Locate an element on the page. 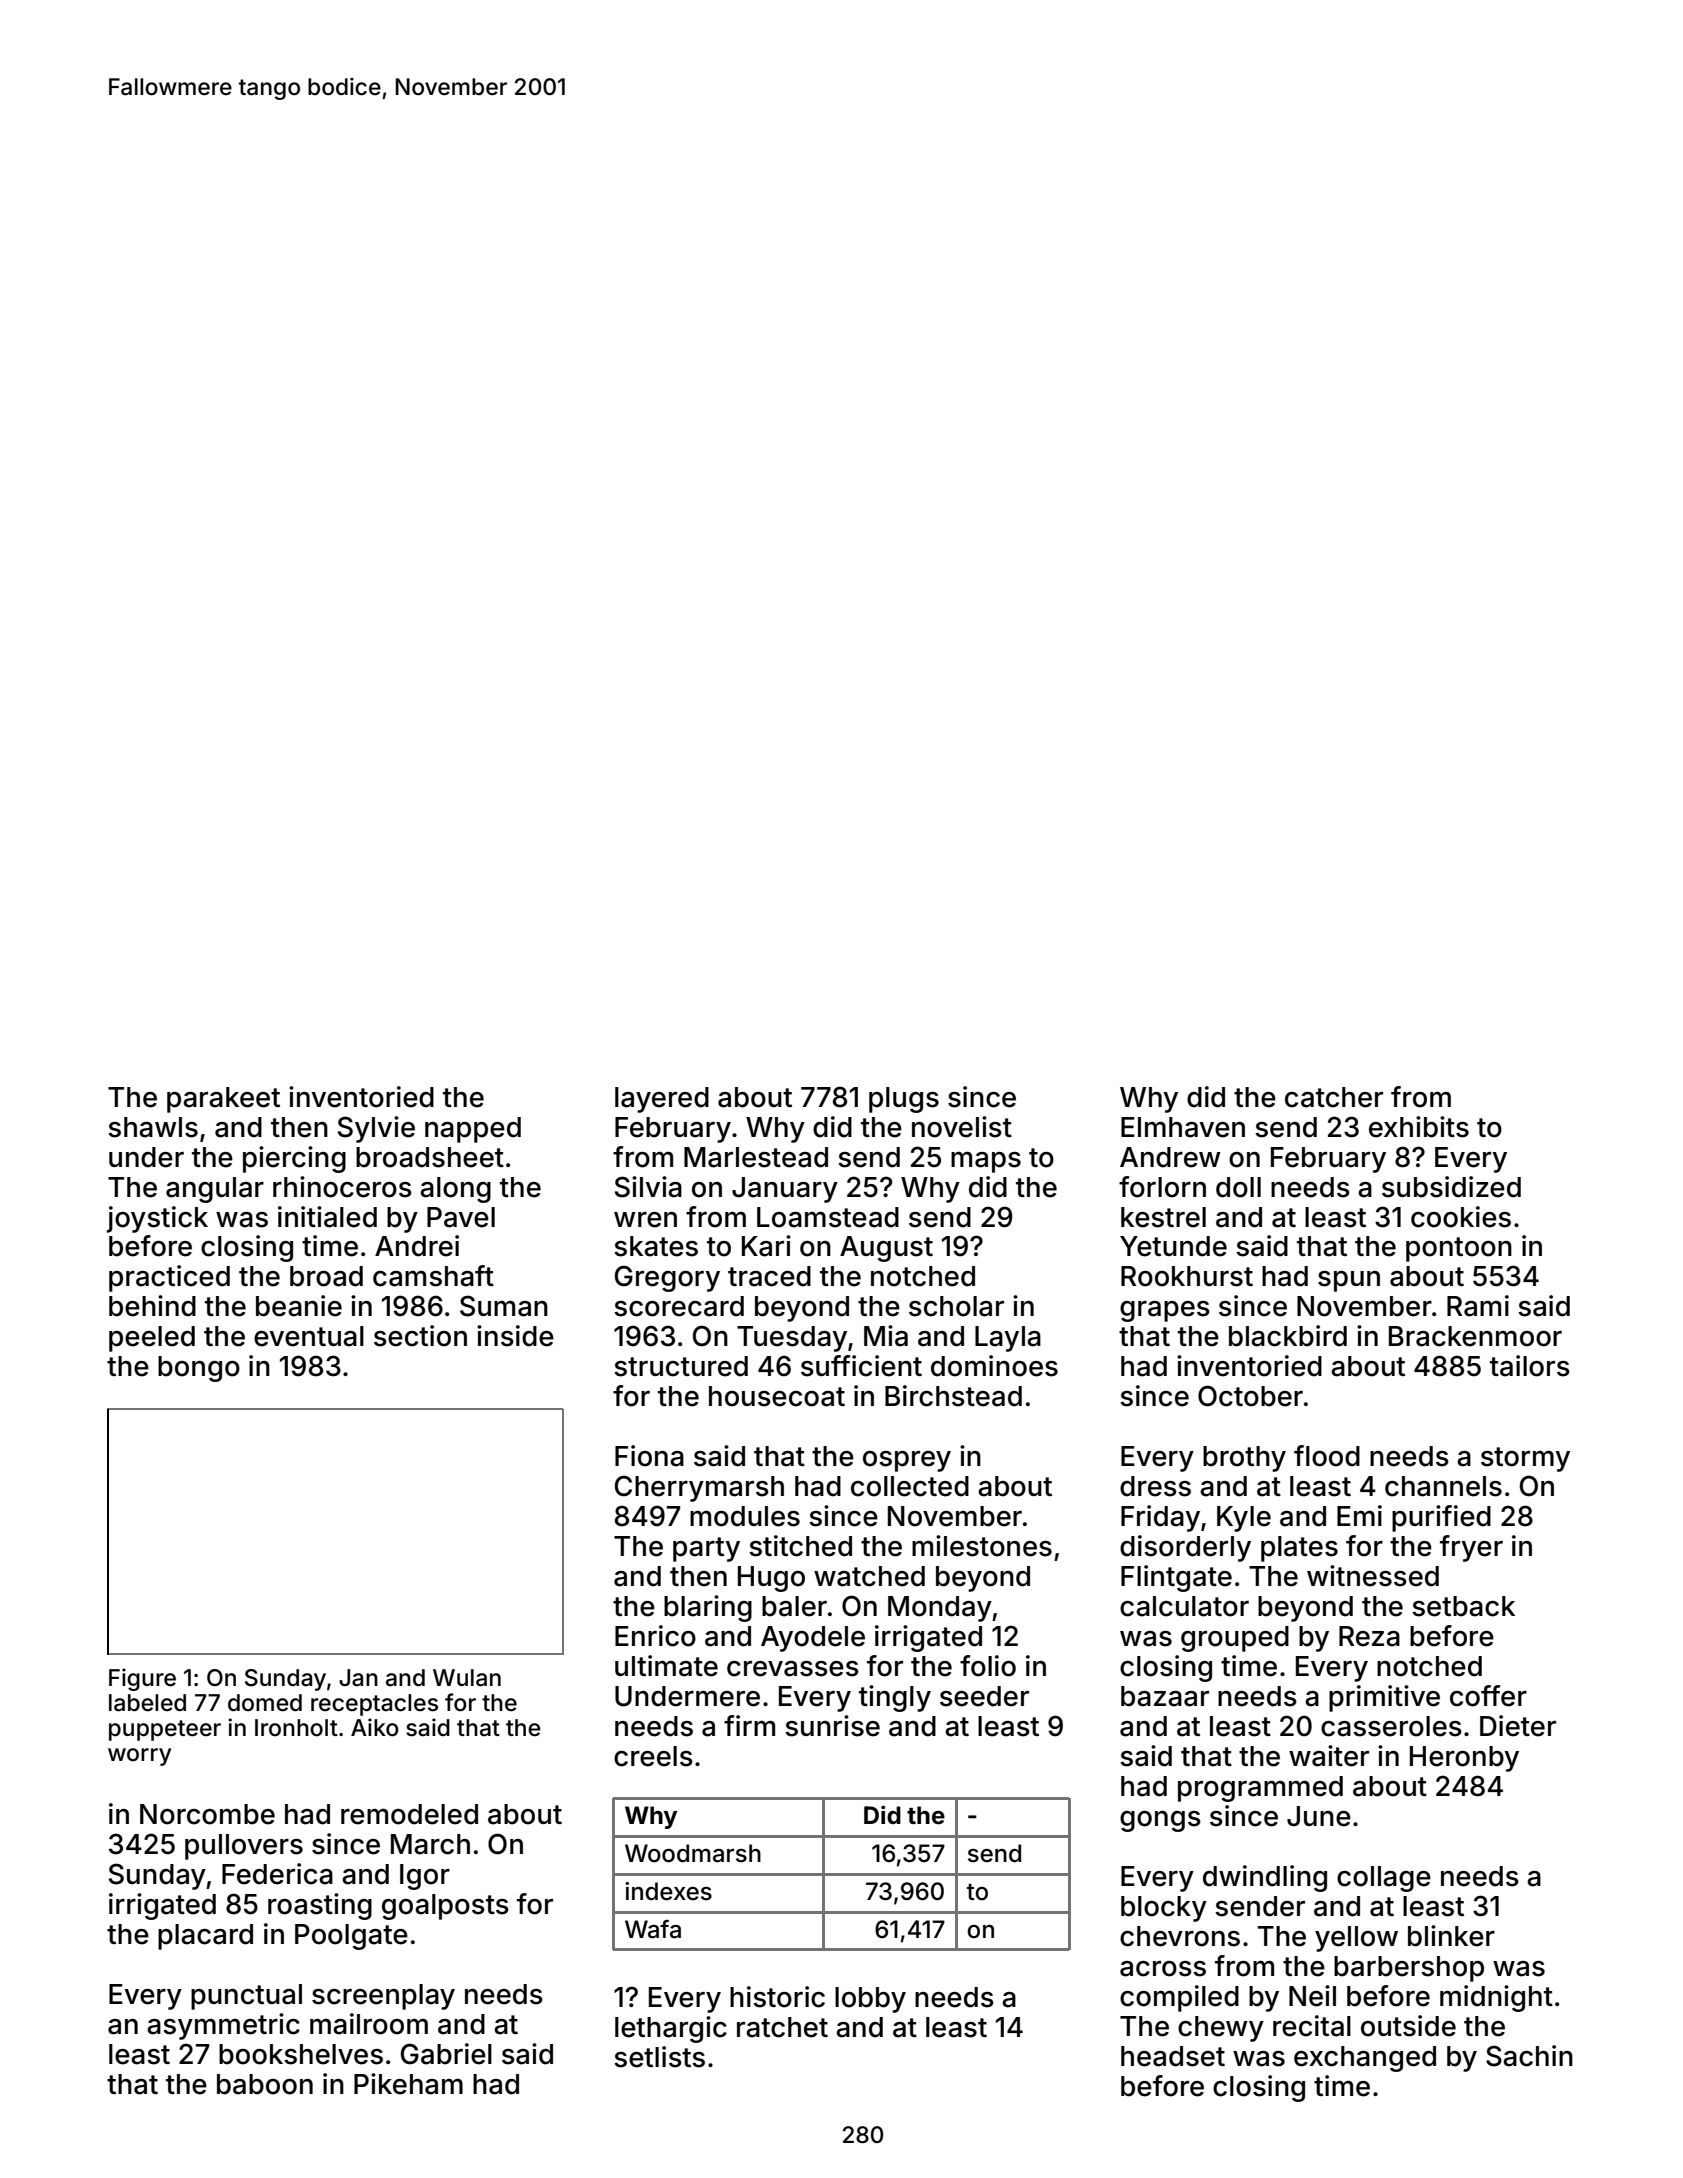  pullovers is located at coordinates (244, 1847).
